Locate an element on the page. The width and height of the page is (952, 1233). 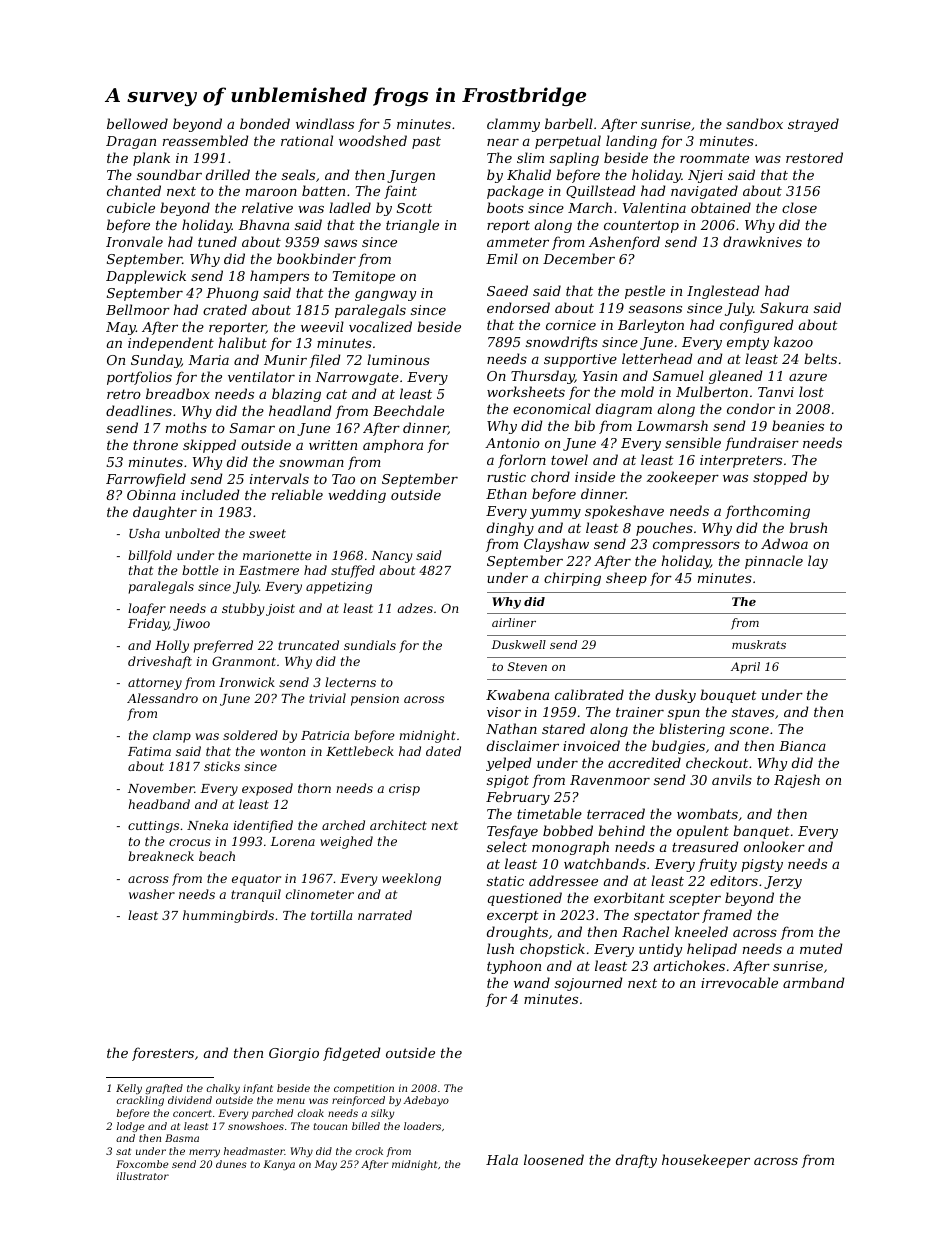
crackling is located at coordinates (140, 1101).
